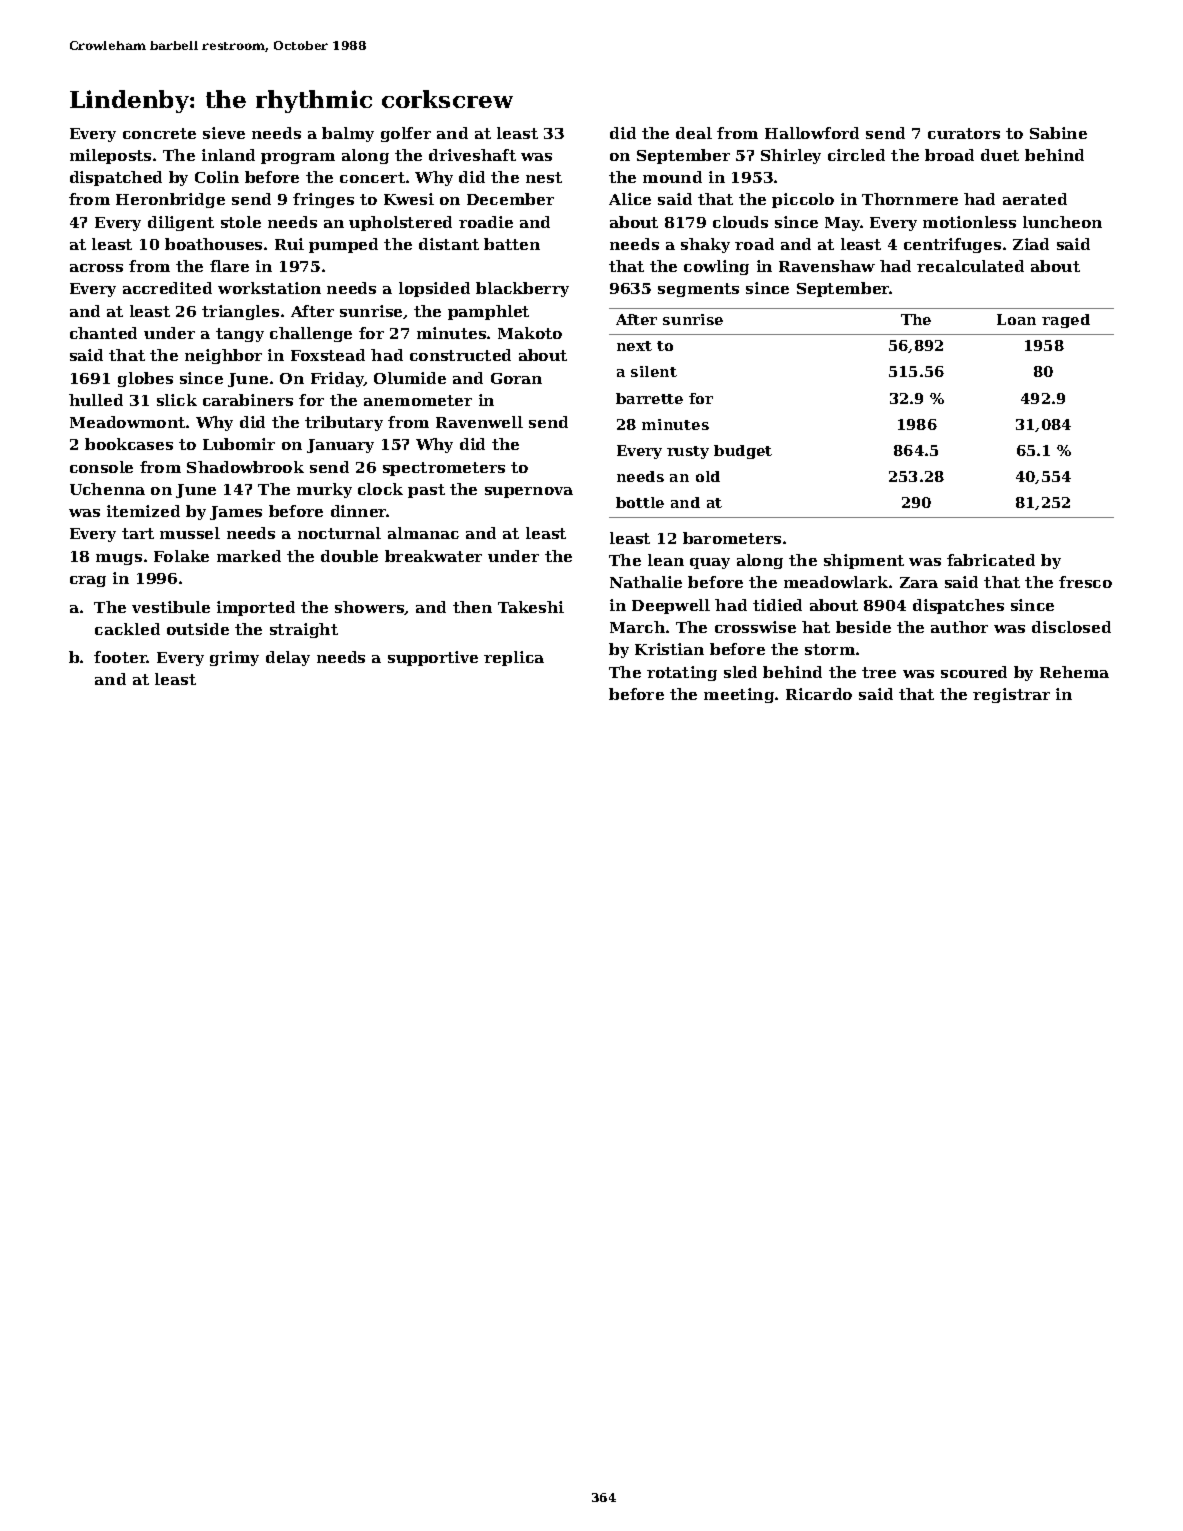 The width and height of the screenshot is (1183, 1531). Describe the element at coordinates (170, 200) in the screenshot. I see `Heronbridge` at that location.
